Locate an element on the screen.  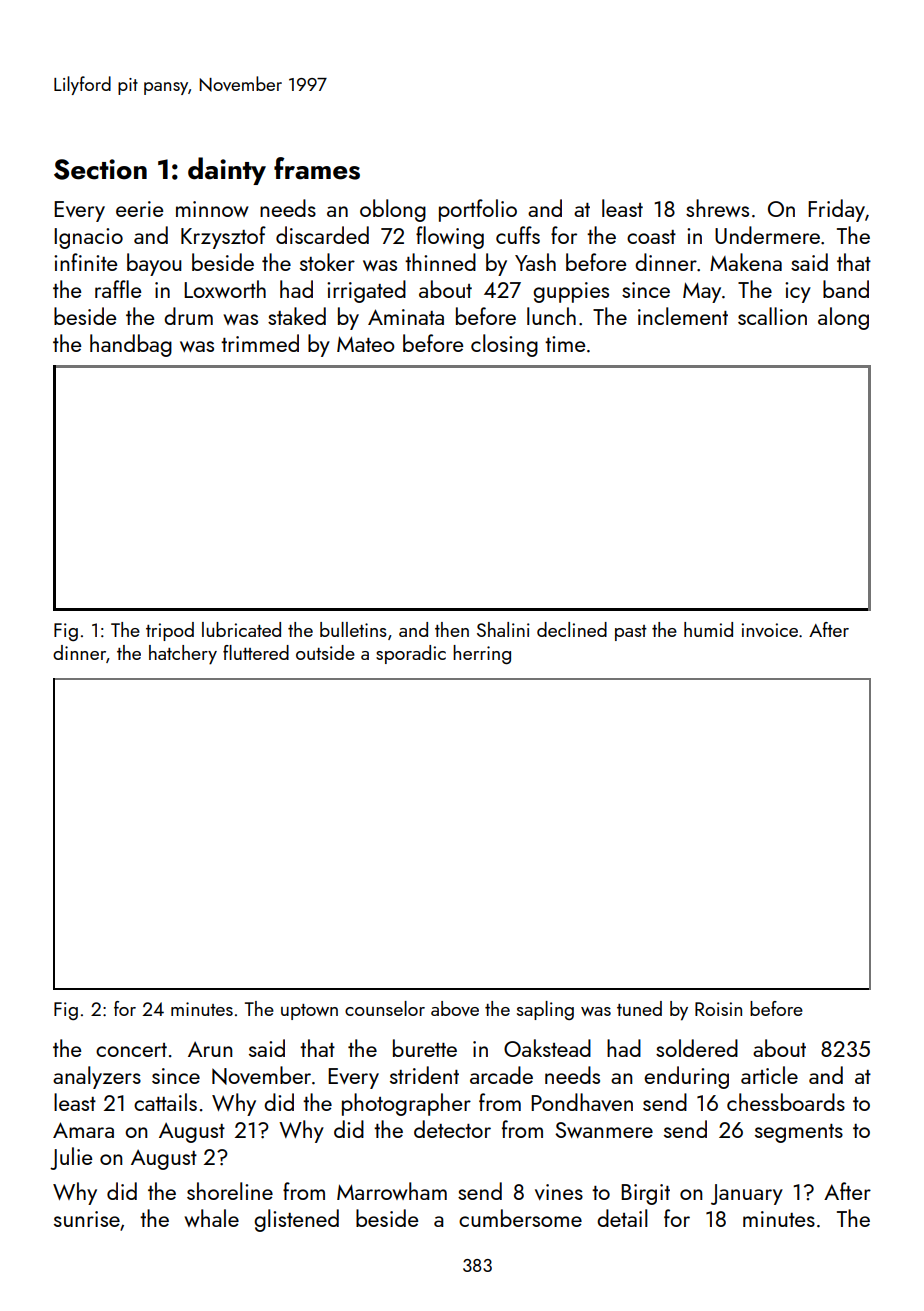
fluttered is located at coordinates (256, 652).
